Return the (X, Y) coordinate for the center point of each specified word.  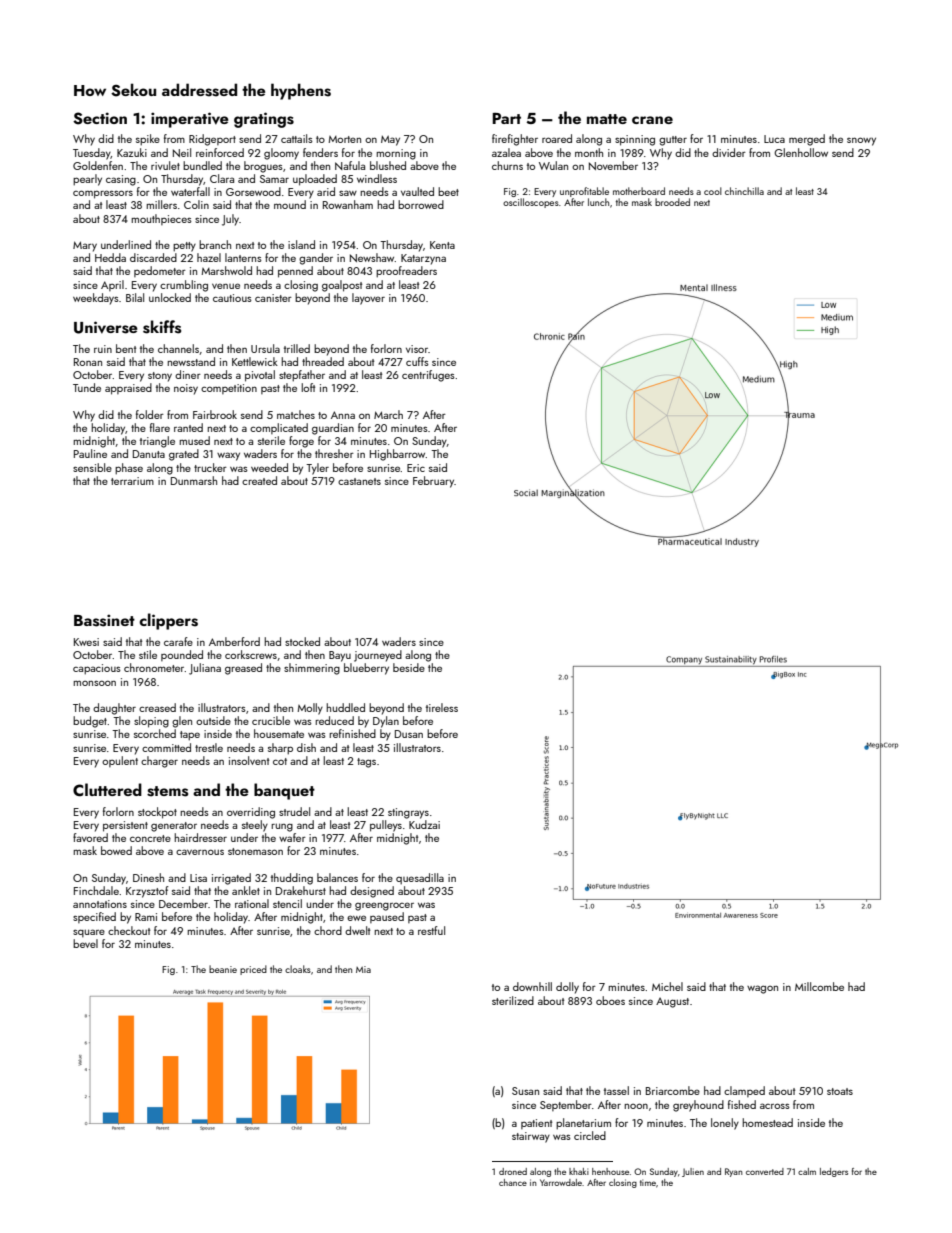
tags (366, 763)
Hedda (110, 257)
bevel (85, 943)
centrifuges (428, 376)
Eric (416, 468)
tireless (442, 707)
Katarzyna (423, 259)
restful (431, 930)
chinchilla (744, 191)
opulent (120, 761)
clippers (168, 621)
